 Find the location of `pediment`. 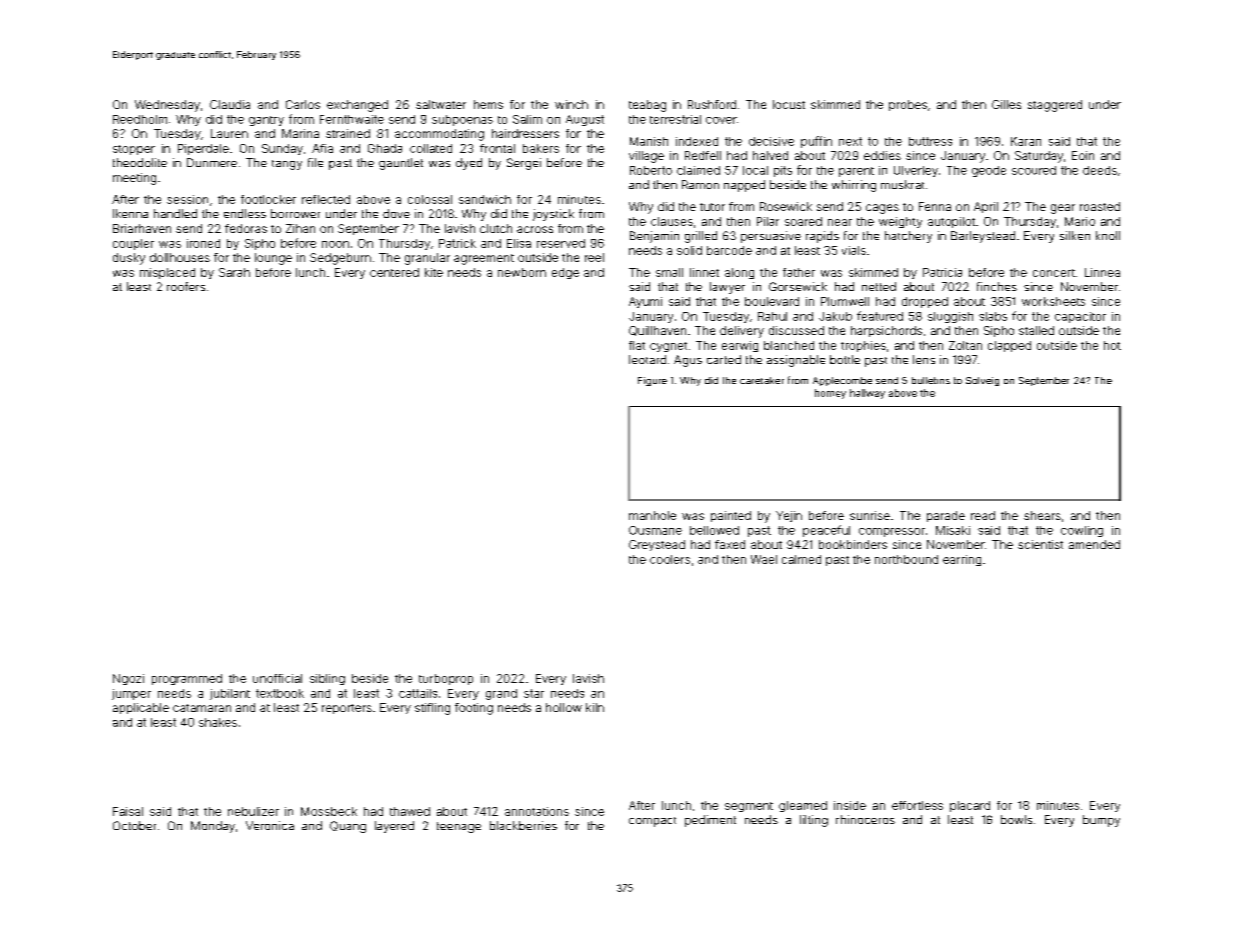

pediment is located at coordinates (710, 821).
